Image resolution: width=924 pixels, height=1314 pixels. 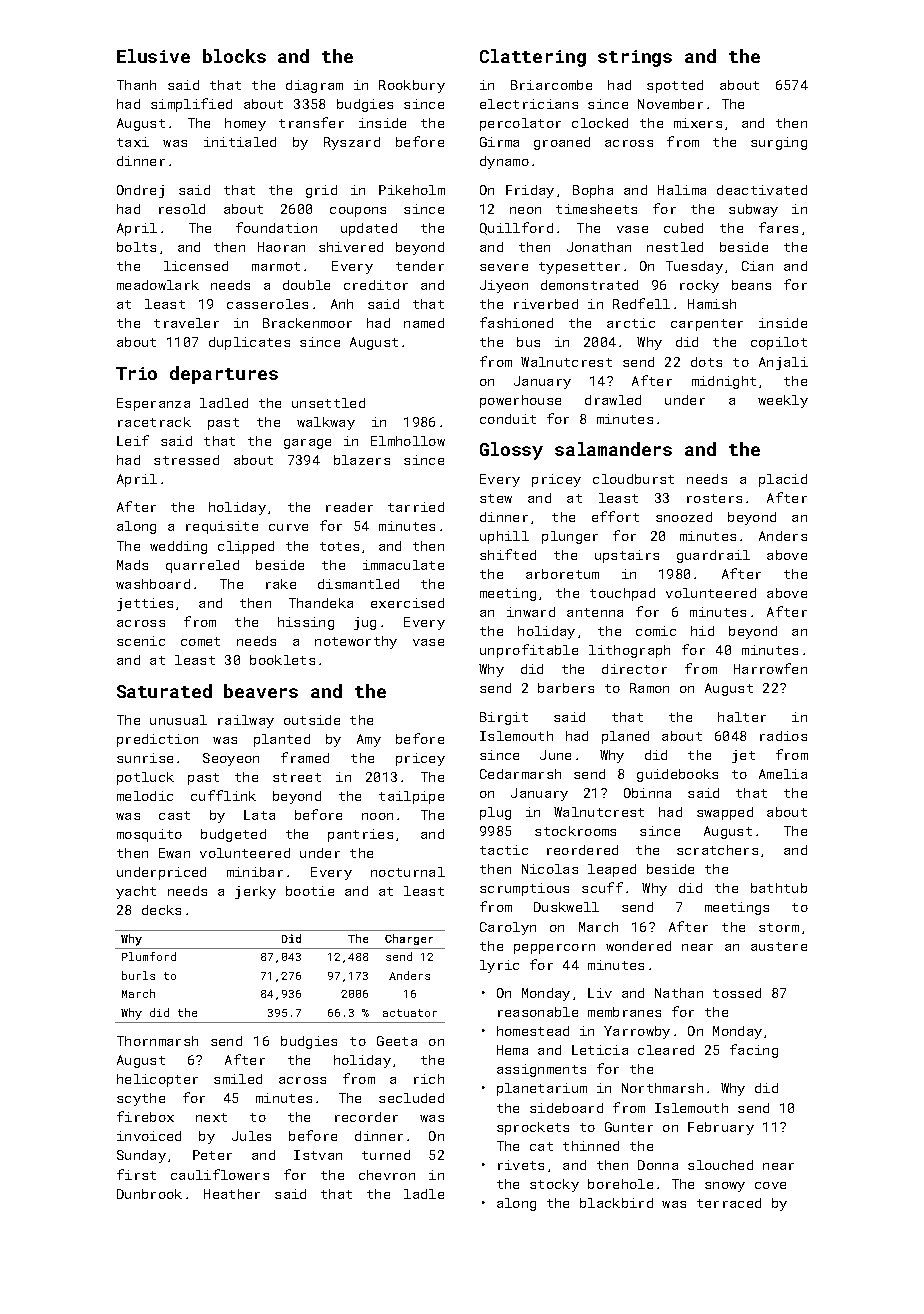 What do you see at coordinates (153, 56) in the page?
I see `Elusive` at bounding box center [153, 56].
